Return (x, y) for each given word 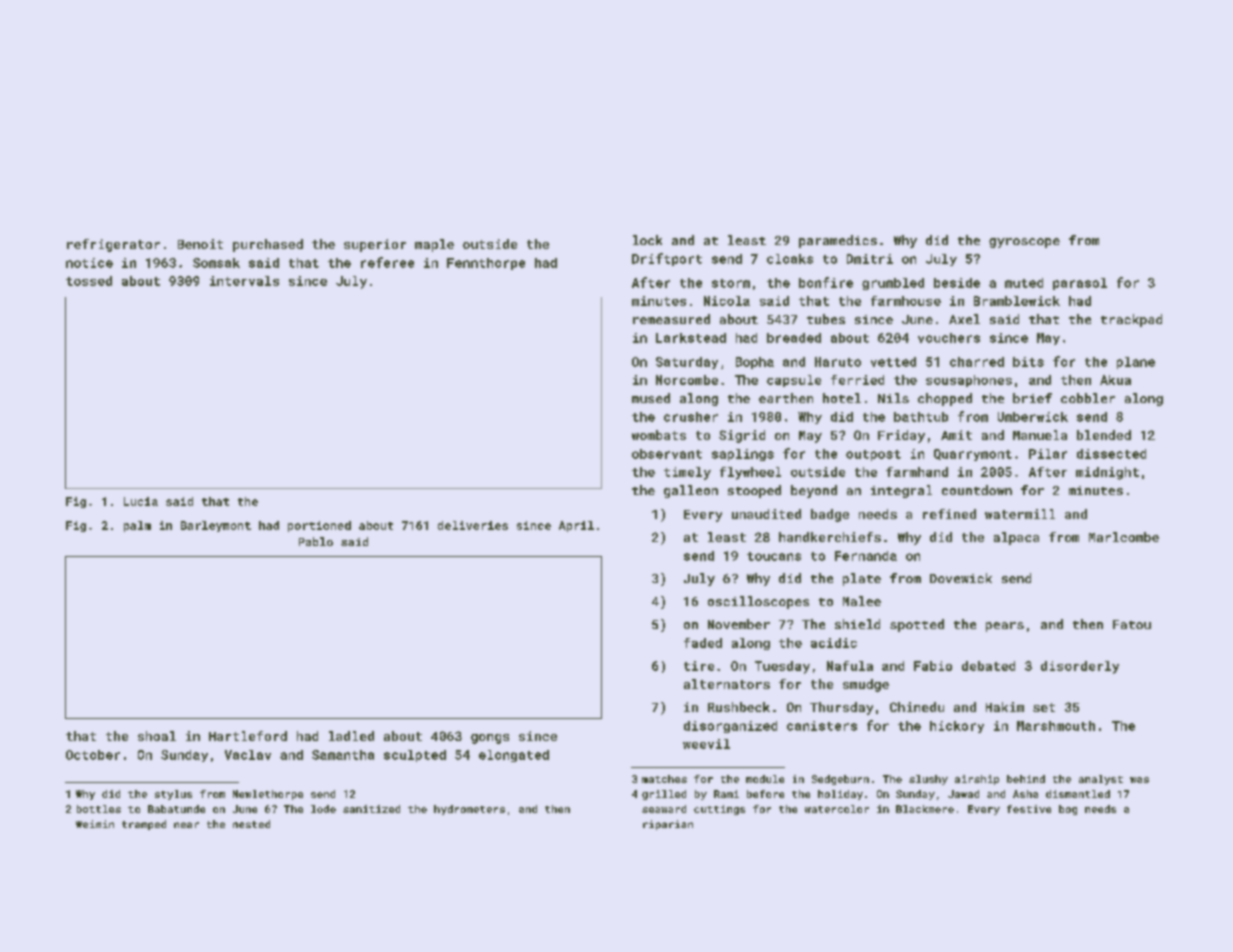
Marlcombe (1124, 537)
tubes (826, 319)
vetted (893, 362)
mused (651, 398)
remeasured (671, 319)
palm (137, 526)
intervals (244, 281)
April (576, 526)
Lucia (141, 501)
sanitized (371, 809)
